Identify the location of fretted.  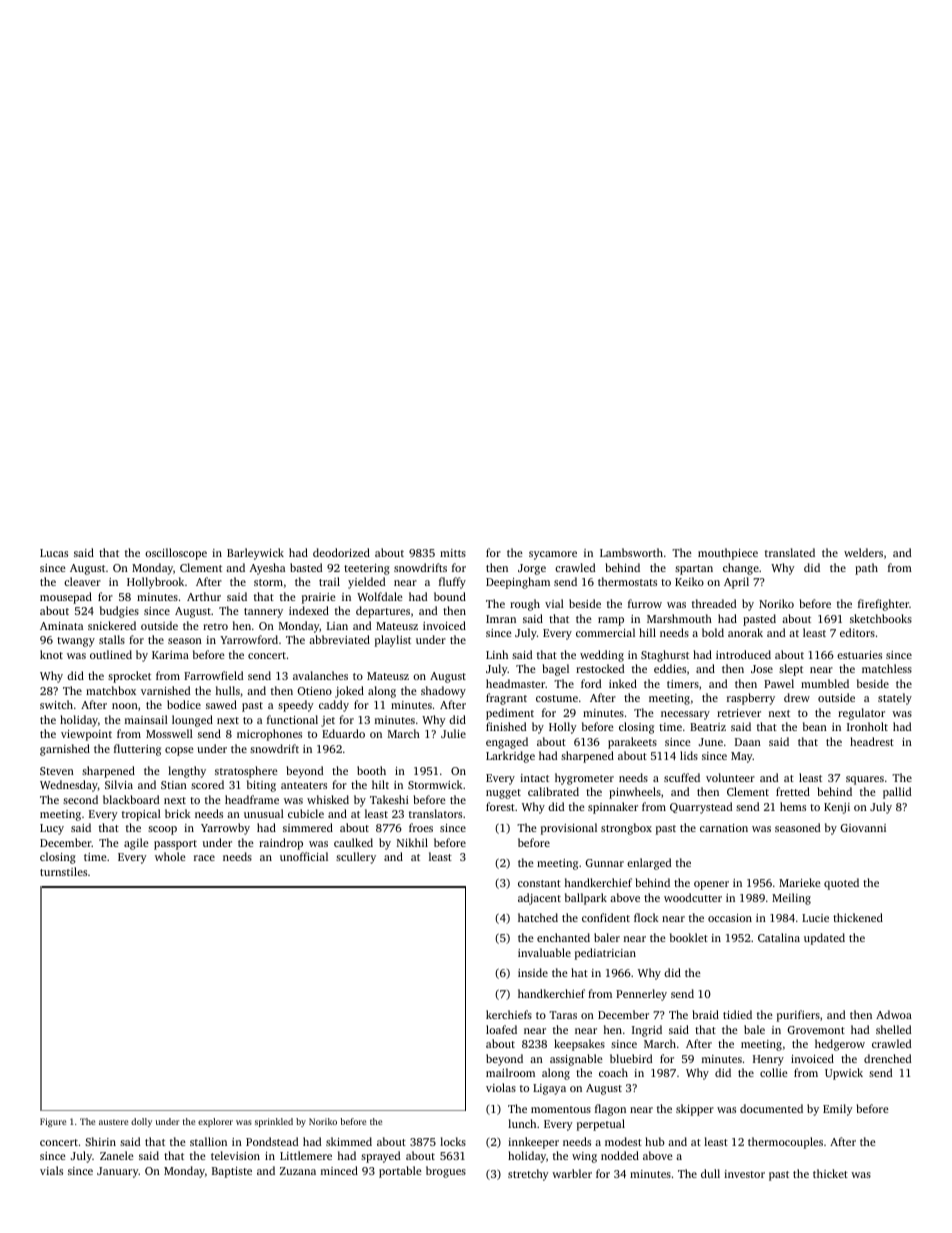
(793, 791).
